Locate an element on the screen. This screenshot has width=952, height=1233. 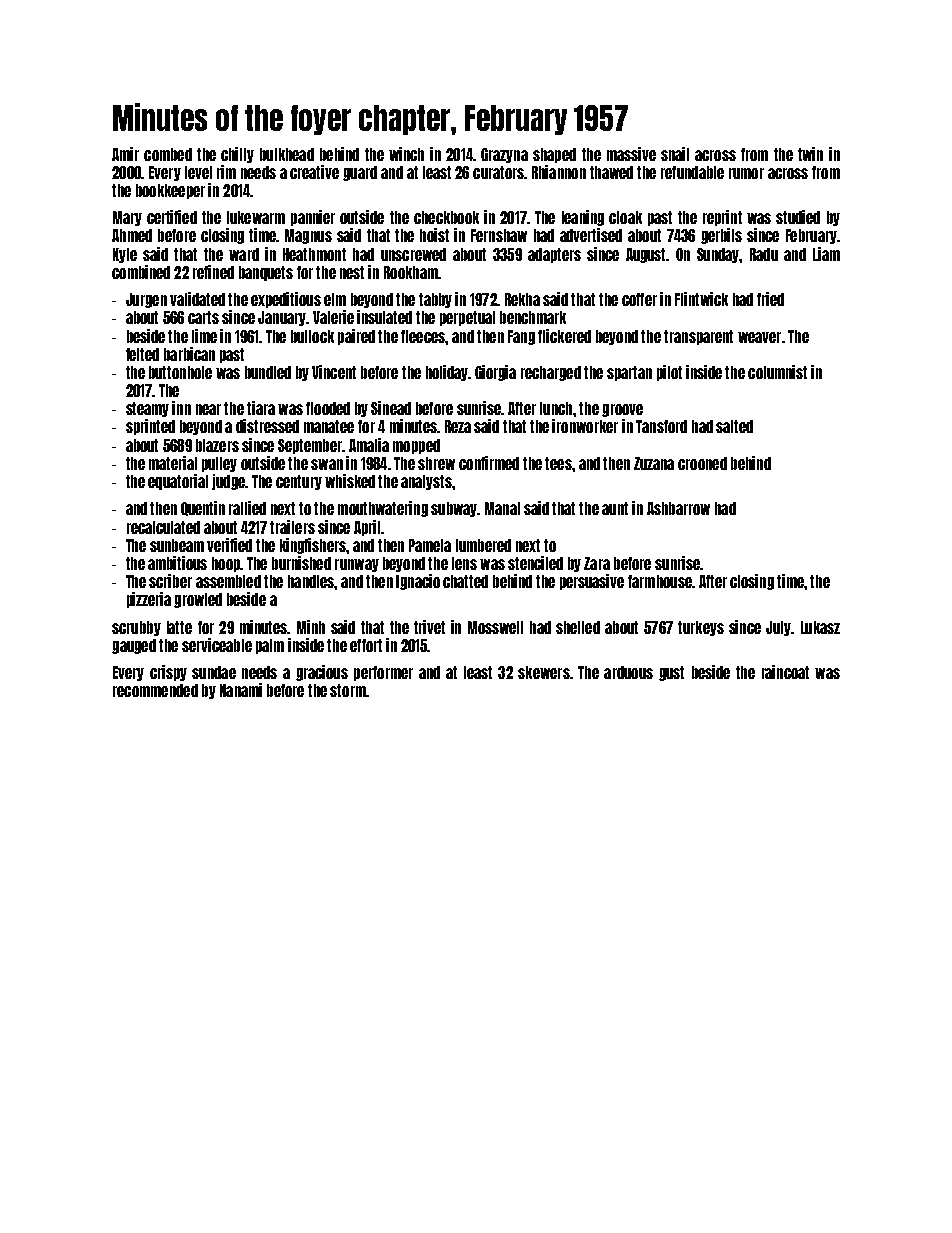
adapters is located at coordinates (554, 255).
